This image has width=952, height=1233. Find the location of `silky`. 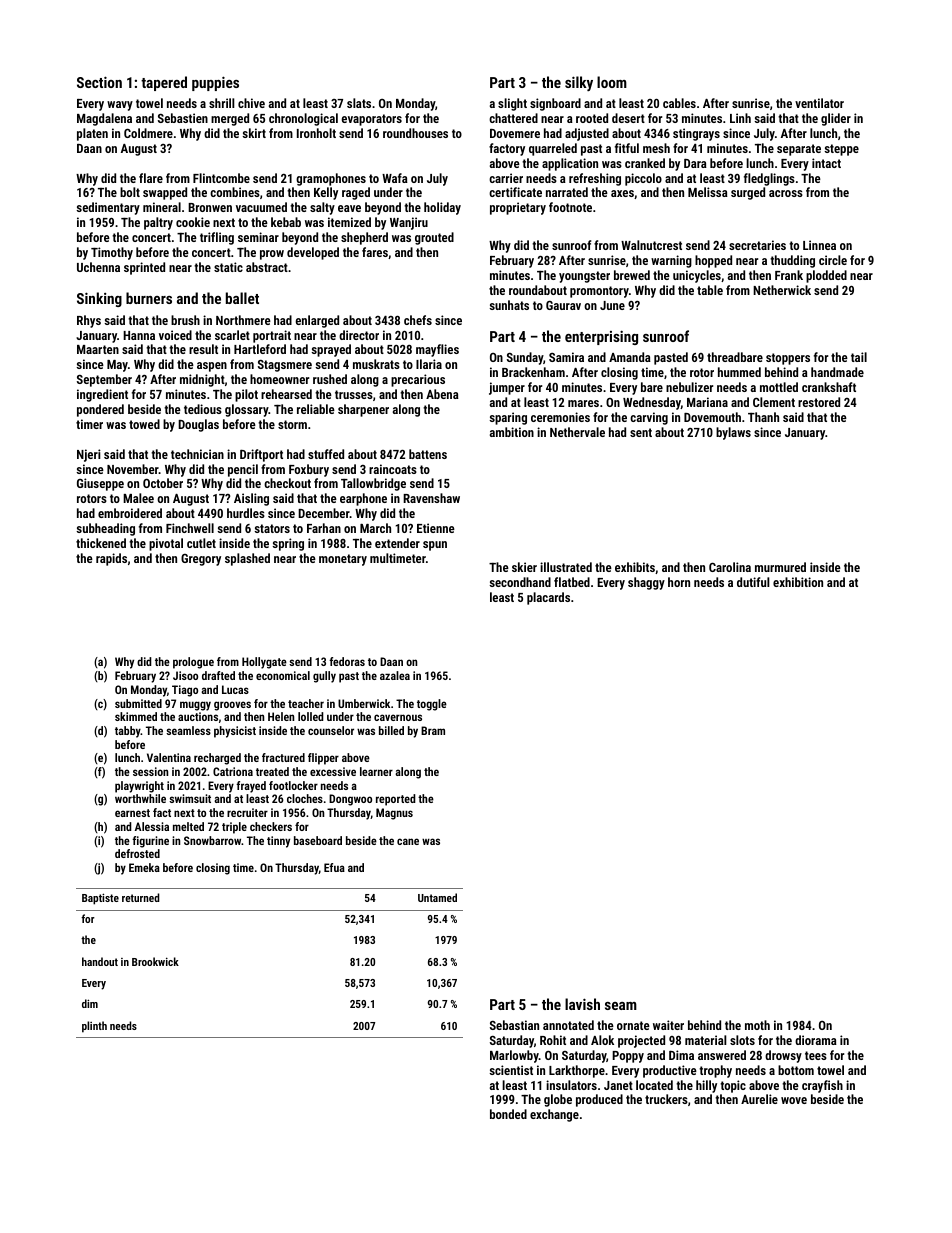

silky is located at coordinates (579, 83).
